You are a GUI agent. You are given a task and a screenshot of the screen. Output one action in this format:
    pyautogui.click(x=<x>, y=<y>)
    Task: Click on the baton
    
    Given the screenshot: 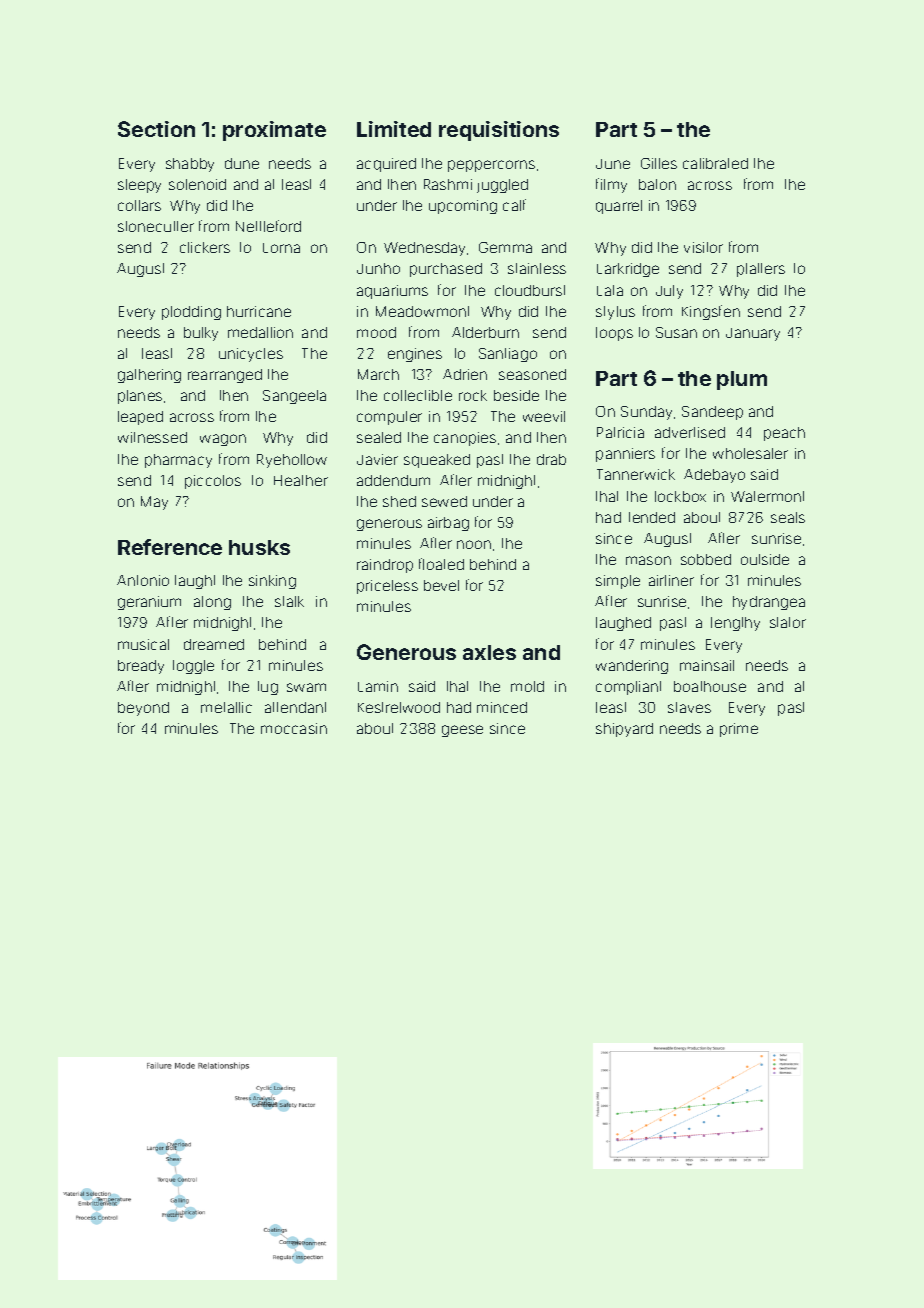 What is the action you would take?
    pyautogui.click(x=657, y=184)
